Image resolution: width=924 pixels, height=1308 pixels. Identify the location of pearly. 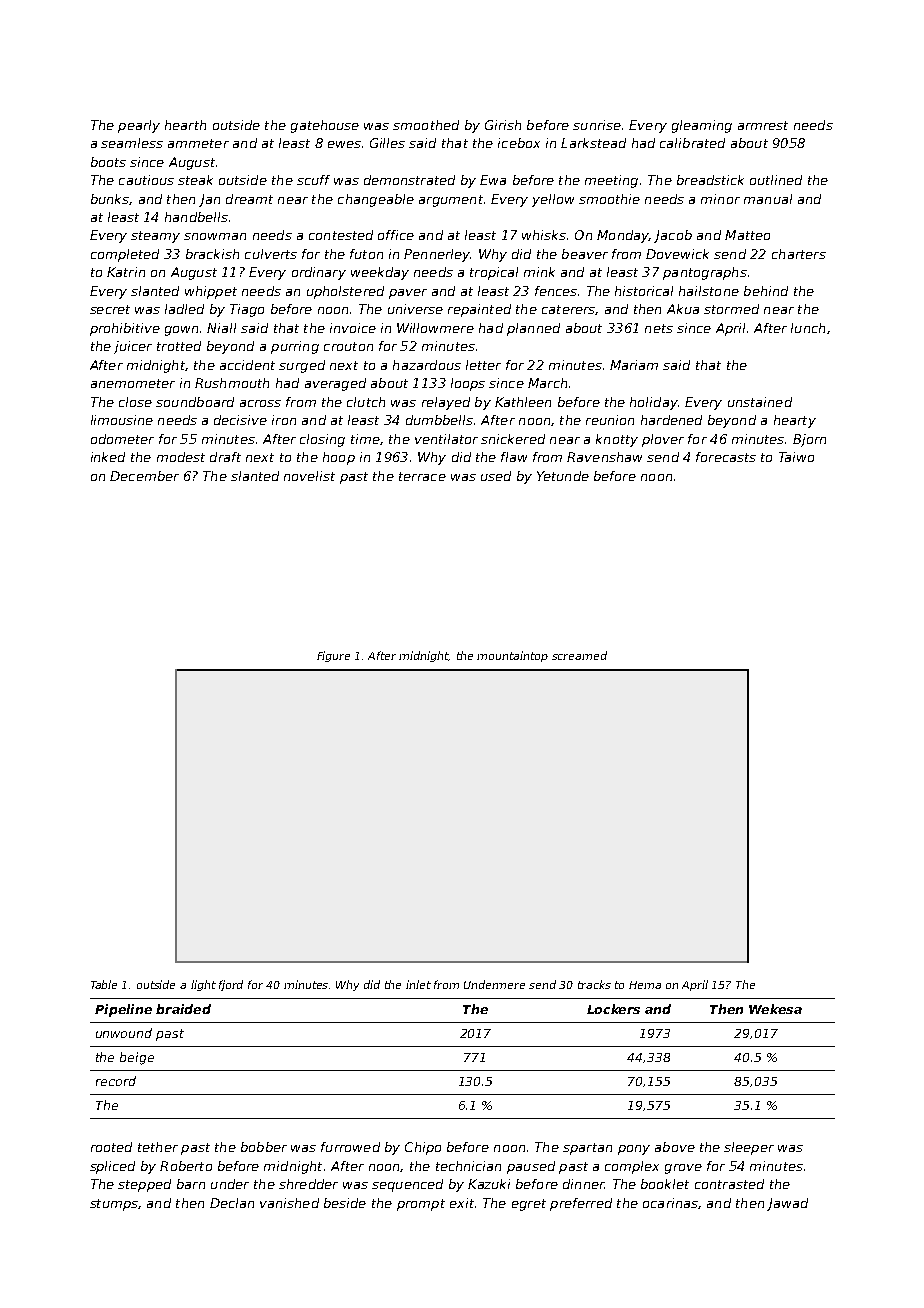
(139, 126).
